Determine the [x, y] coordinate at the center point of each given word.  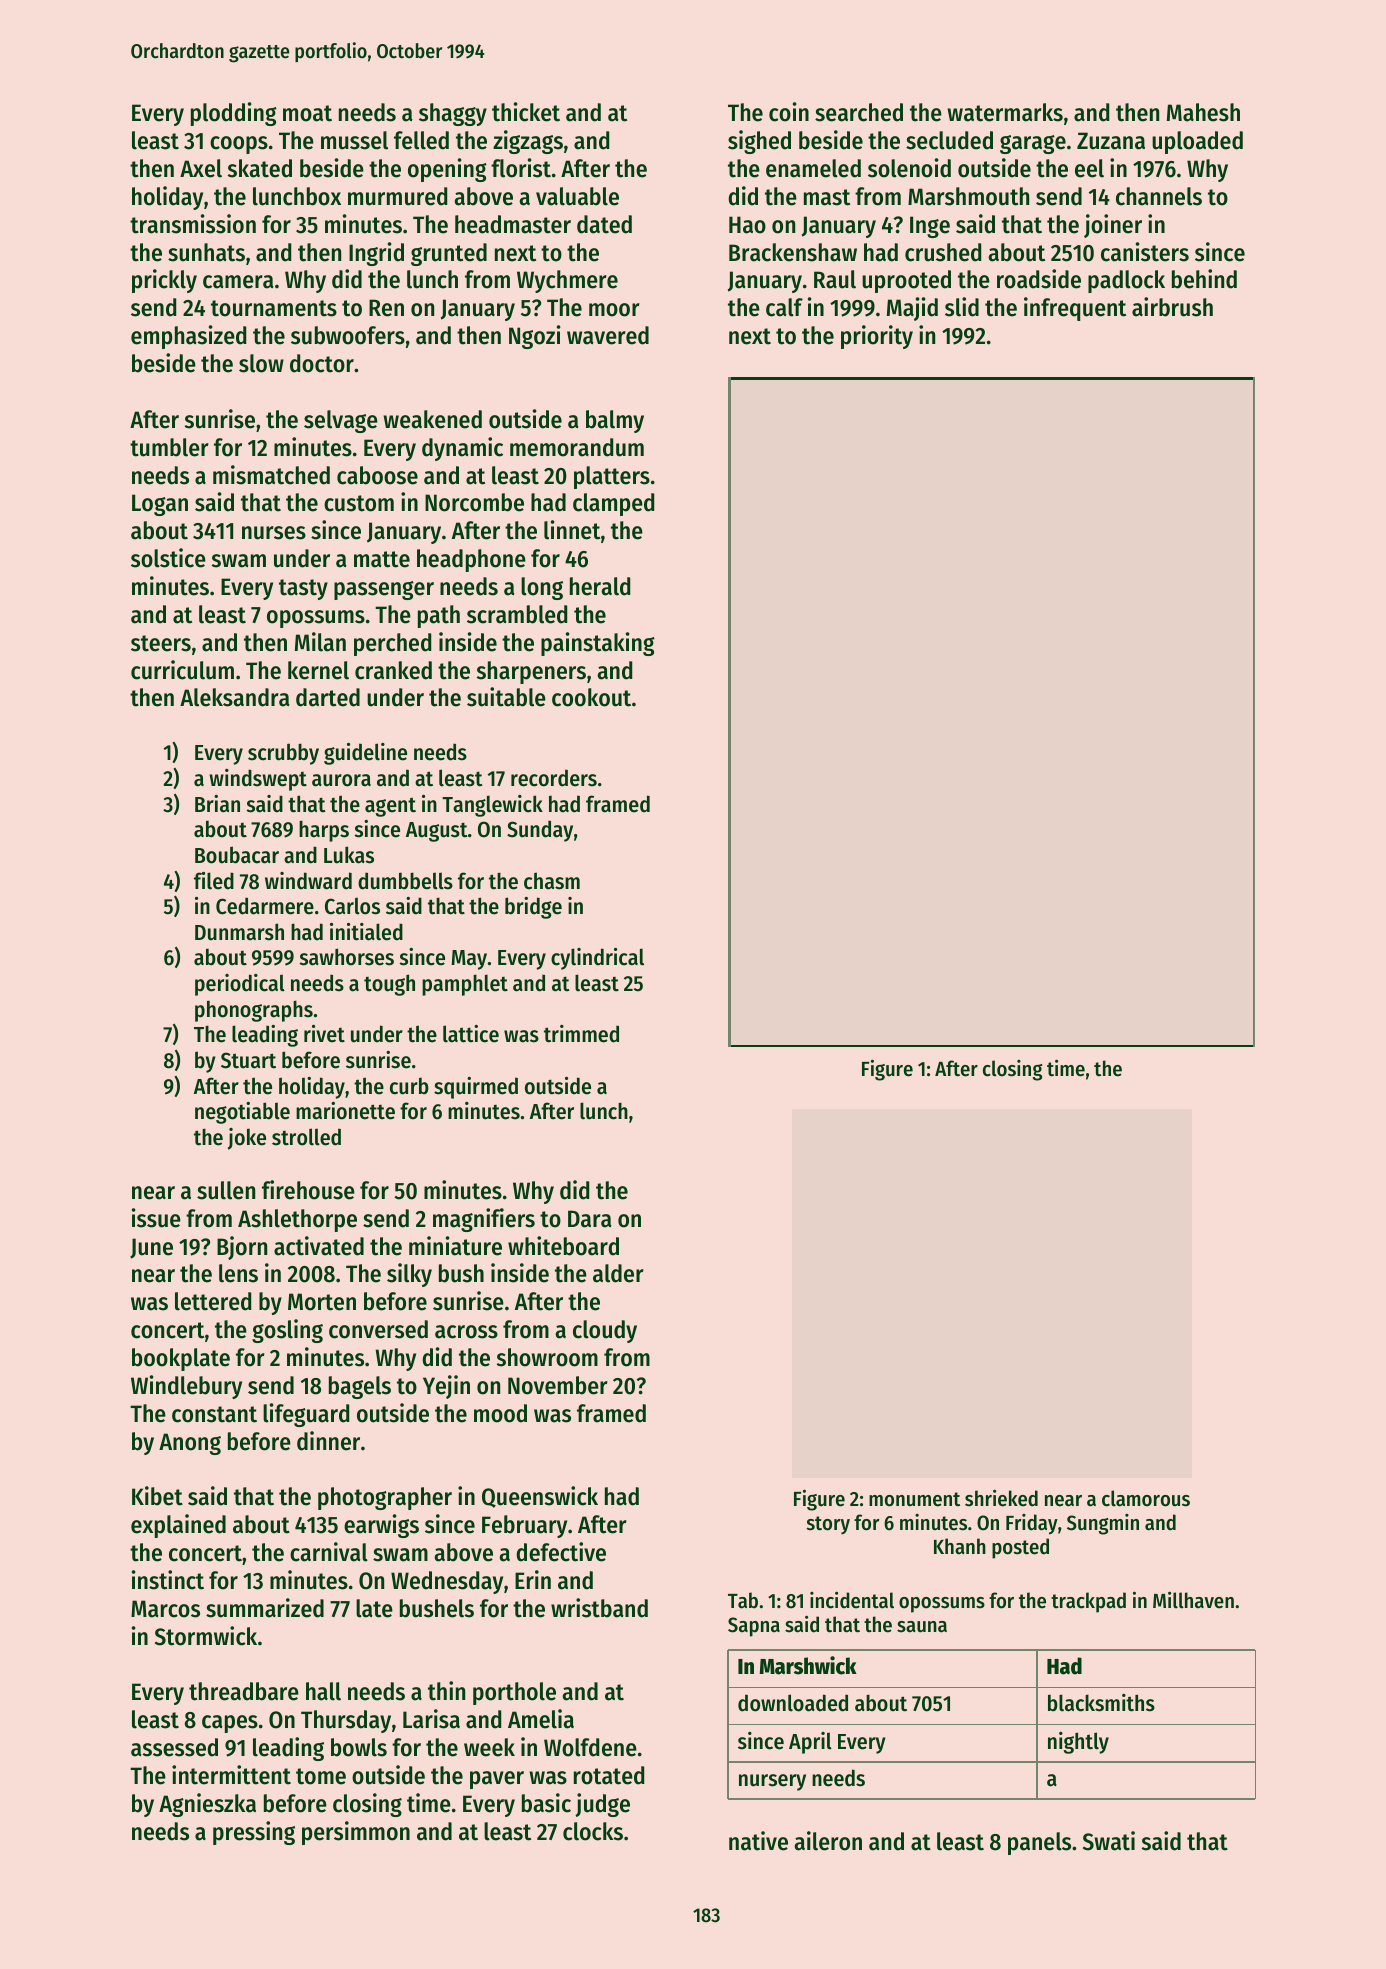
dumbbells [405, 881]
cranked [393, 670]
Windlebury [186, 1387]
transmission [193, 224]
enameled [813, 168]
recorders [554, 778]
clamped [613, 504]
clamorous [1146, 1498]
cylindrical [597, 959]
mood [500, 1413]
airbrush [1172, 307]
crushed [943, 252]
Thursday [346, 1721]
